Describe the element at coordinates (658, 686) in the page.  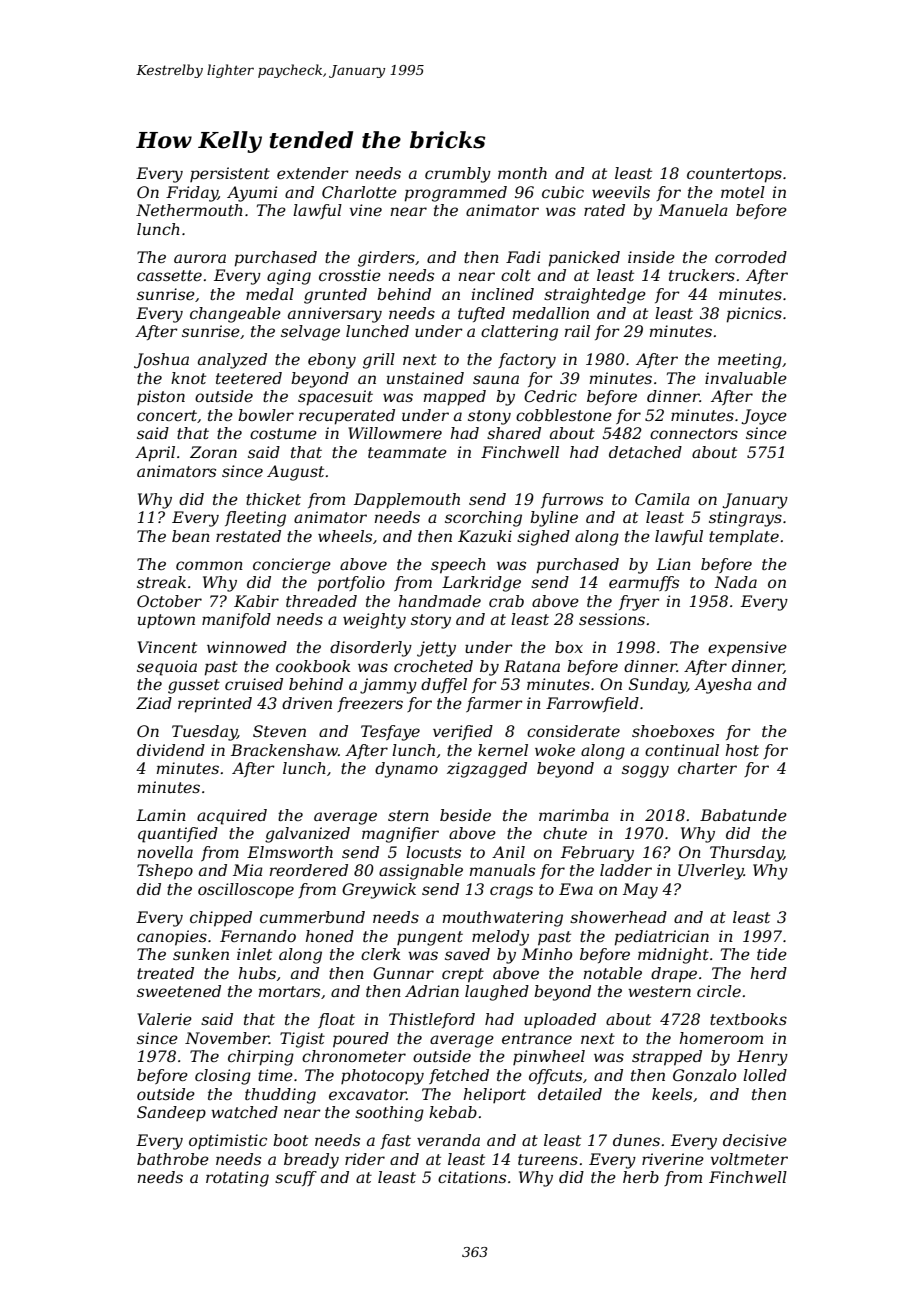
I see `Sunday` at that location.
